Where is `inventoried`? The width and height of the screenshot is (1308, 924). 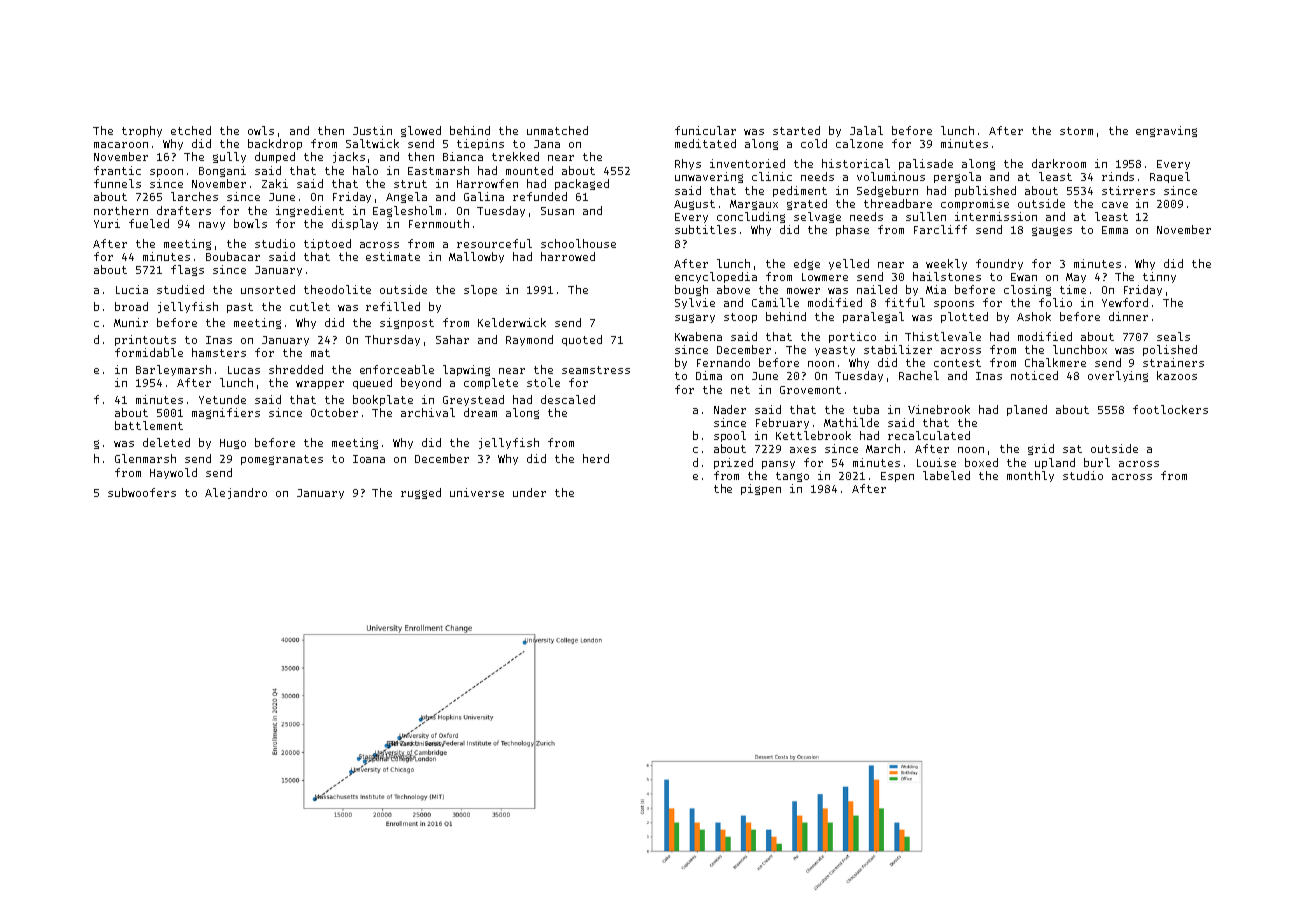 inventoried is located at coordinates (747, 163).
